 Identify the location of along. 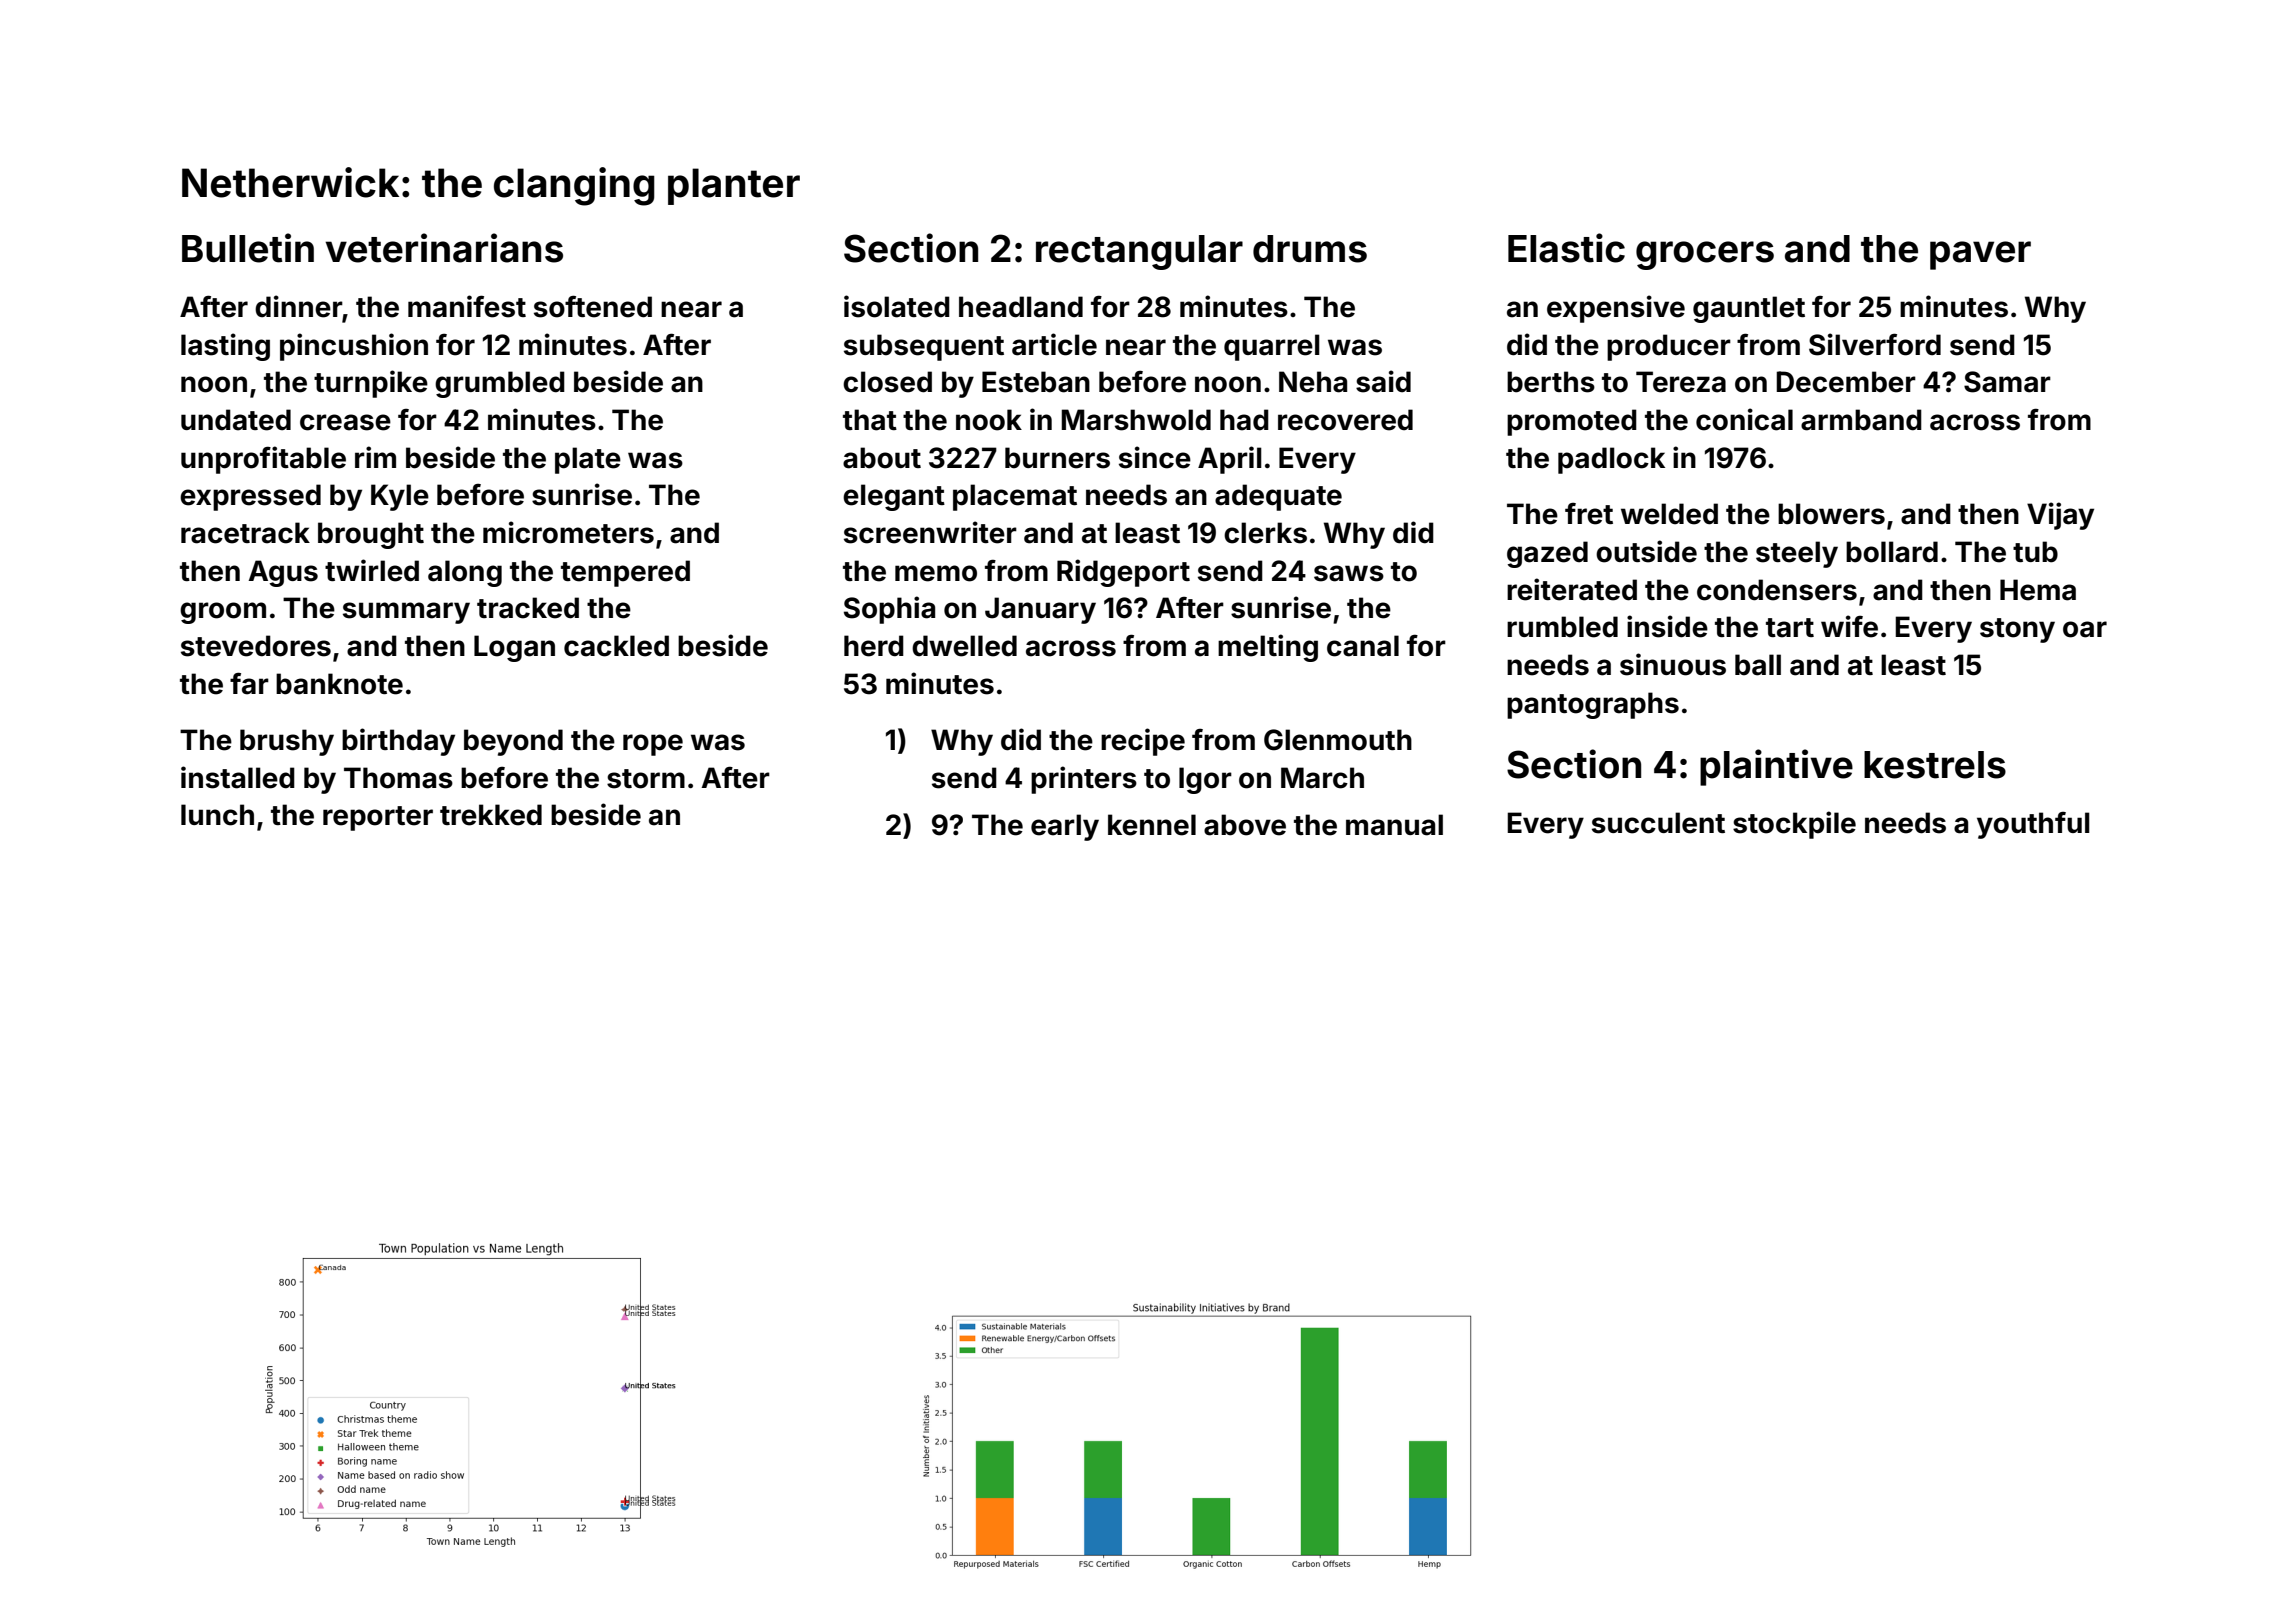
(465, 573).
